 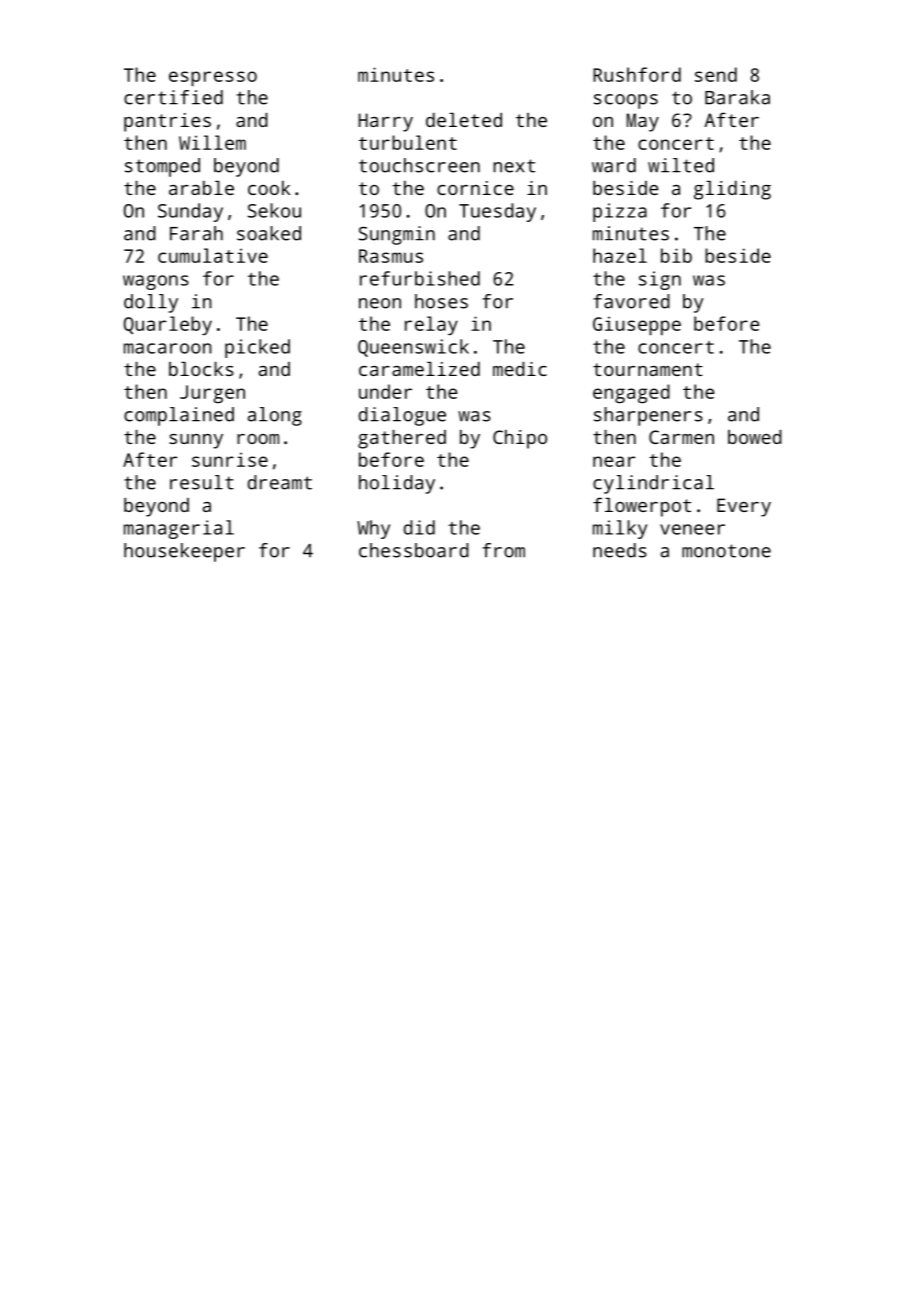 What do you see at coordinates (184, 552) in the screenshot?
I see `housekeeper` at bounding box center [184, 552].
